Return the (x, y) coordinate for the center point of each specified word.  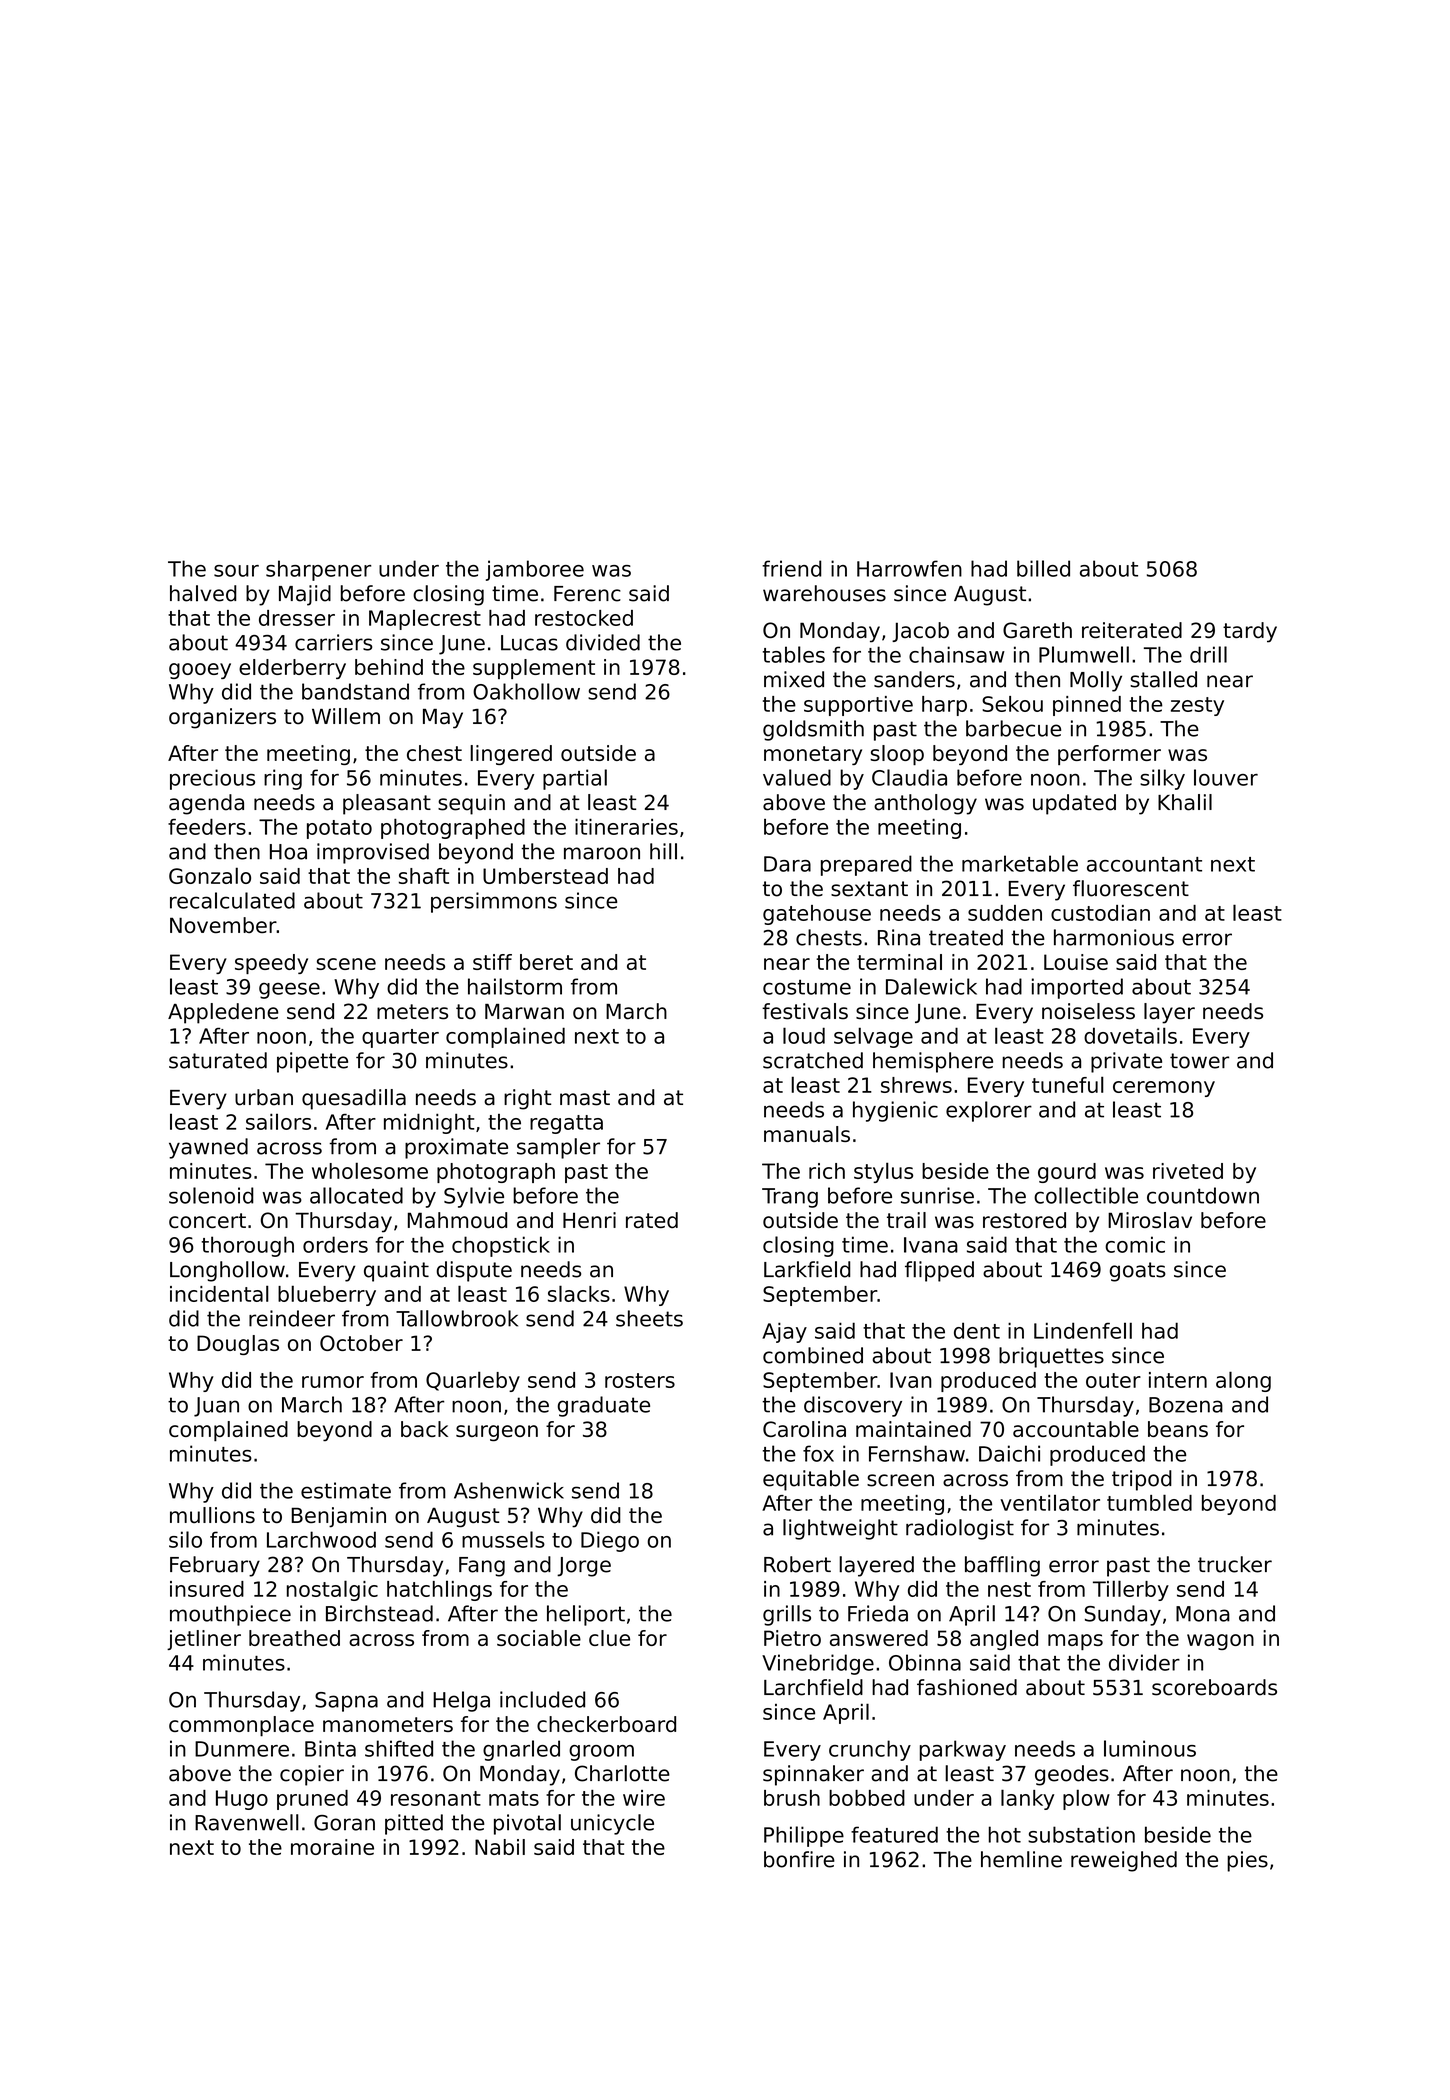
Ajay (784, 1332)
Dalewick (931, 986)
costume (807, 987)
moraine (332, 1847)
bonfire (799, 1859)
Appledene (223, 1013)
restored (1024, 1220)
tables (794, 654)
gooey (200, 671)
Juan (216, 1407)
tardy (1250, 632)
